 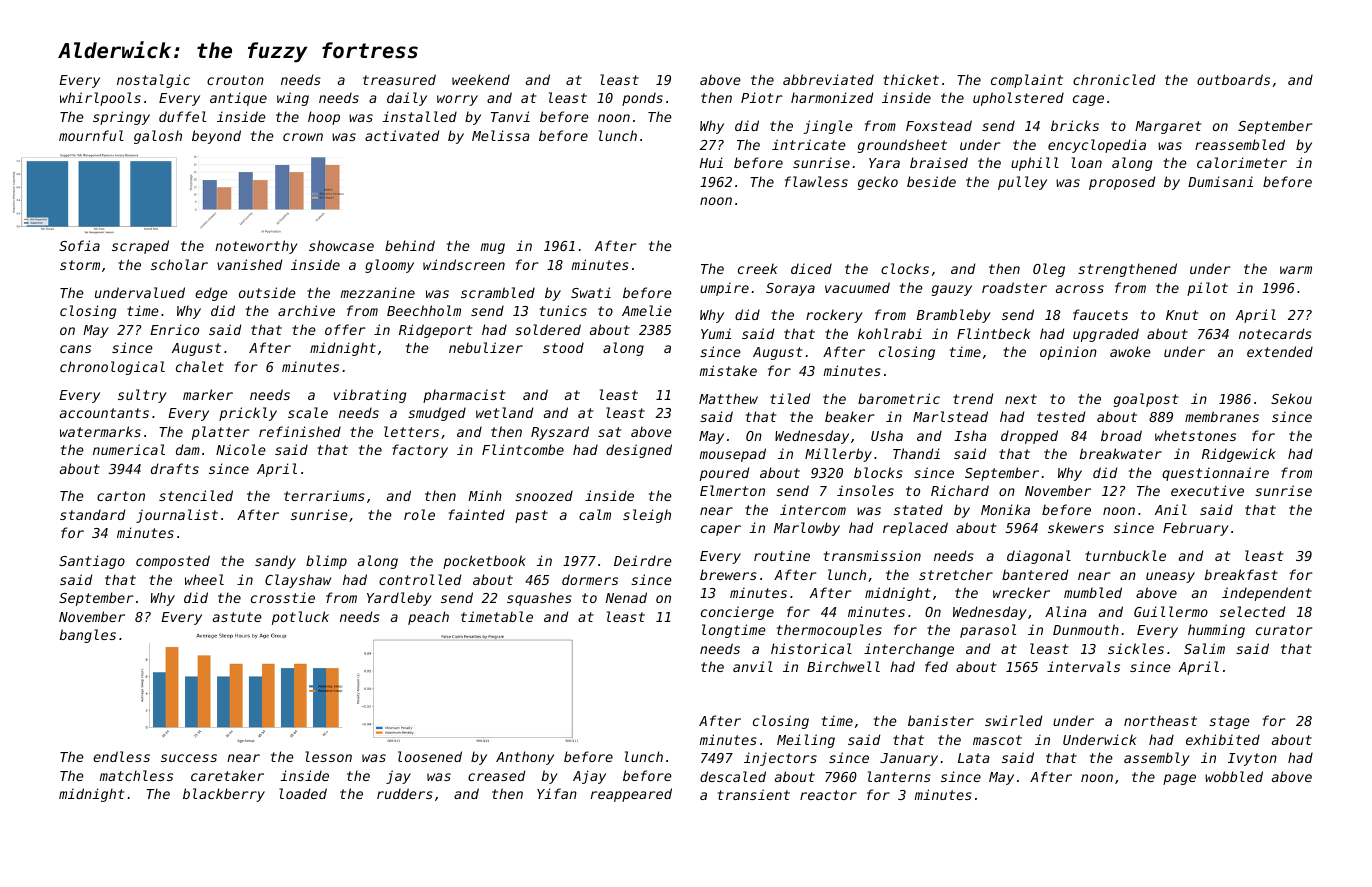 What do you see at coordinates (828, 795) in the screenshot?
I see `reactor` at bounding box center [828, 795].
